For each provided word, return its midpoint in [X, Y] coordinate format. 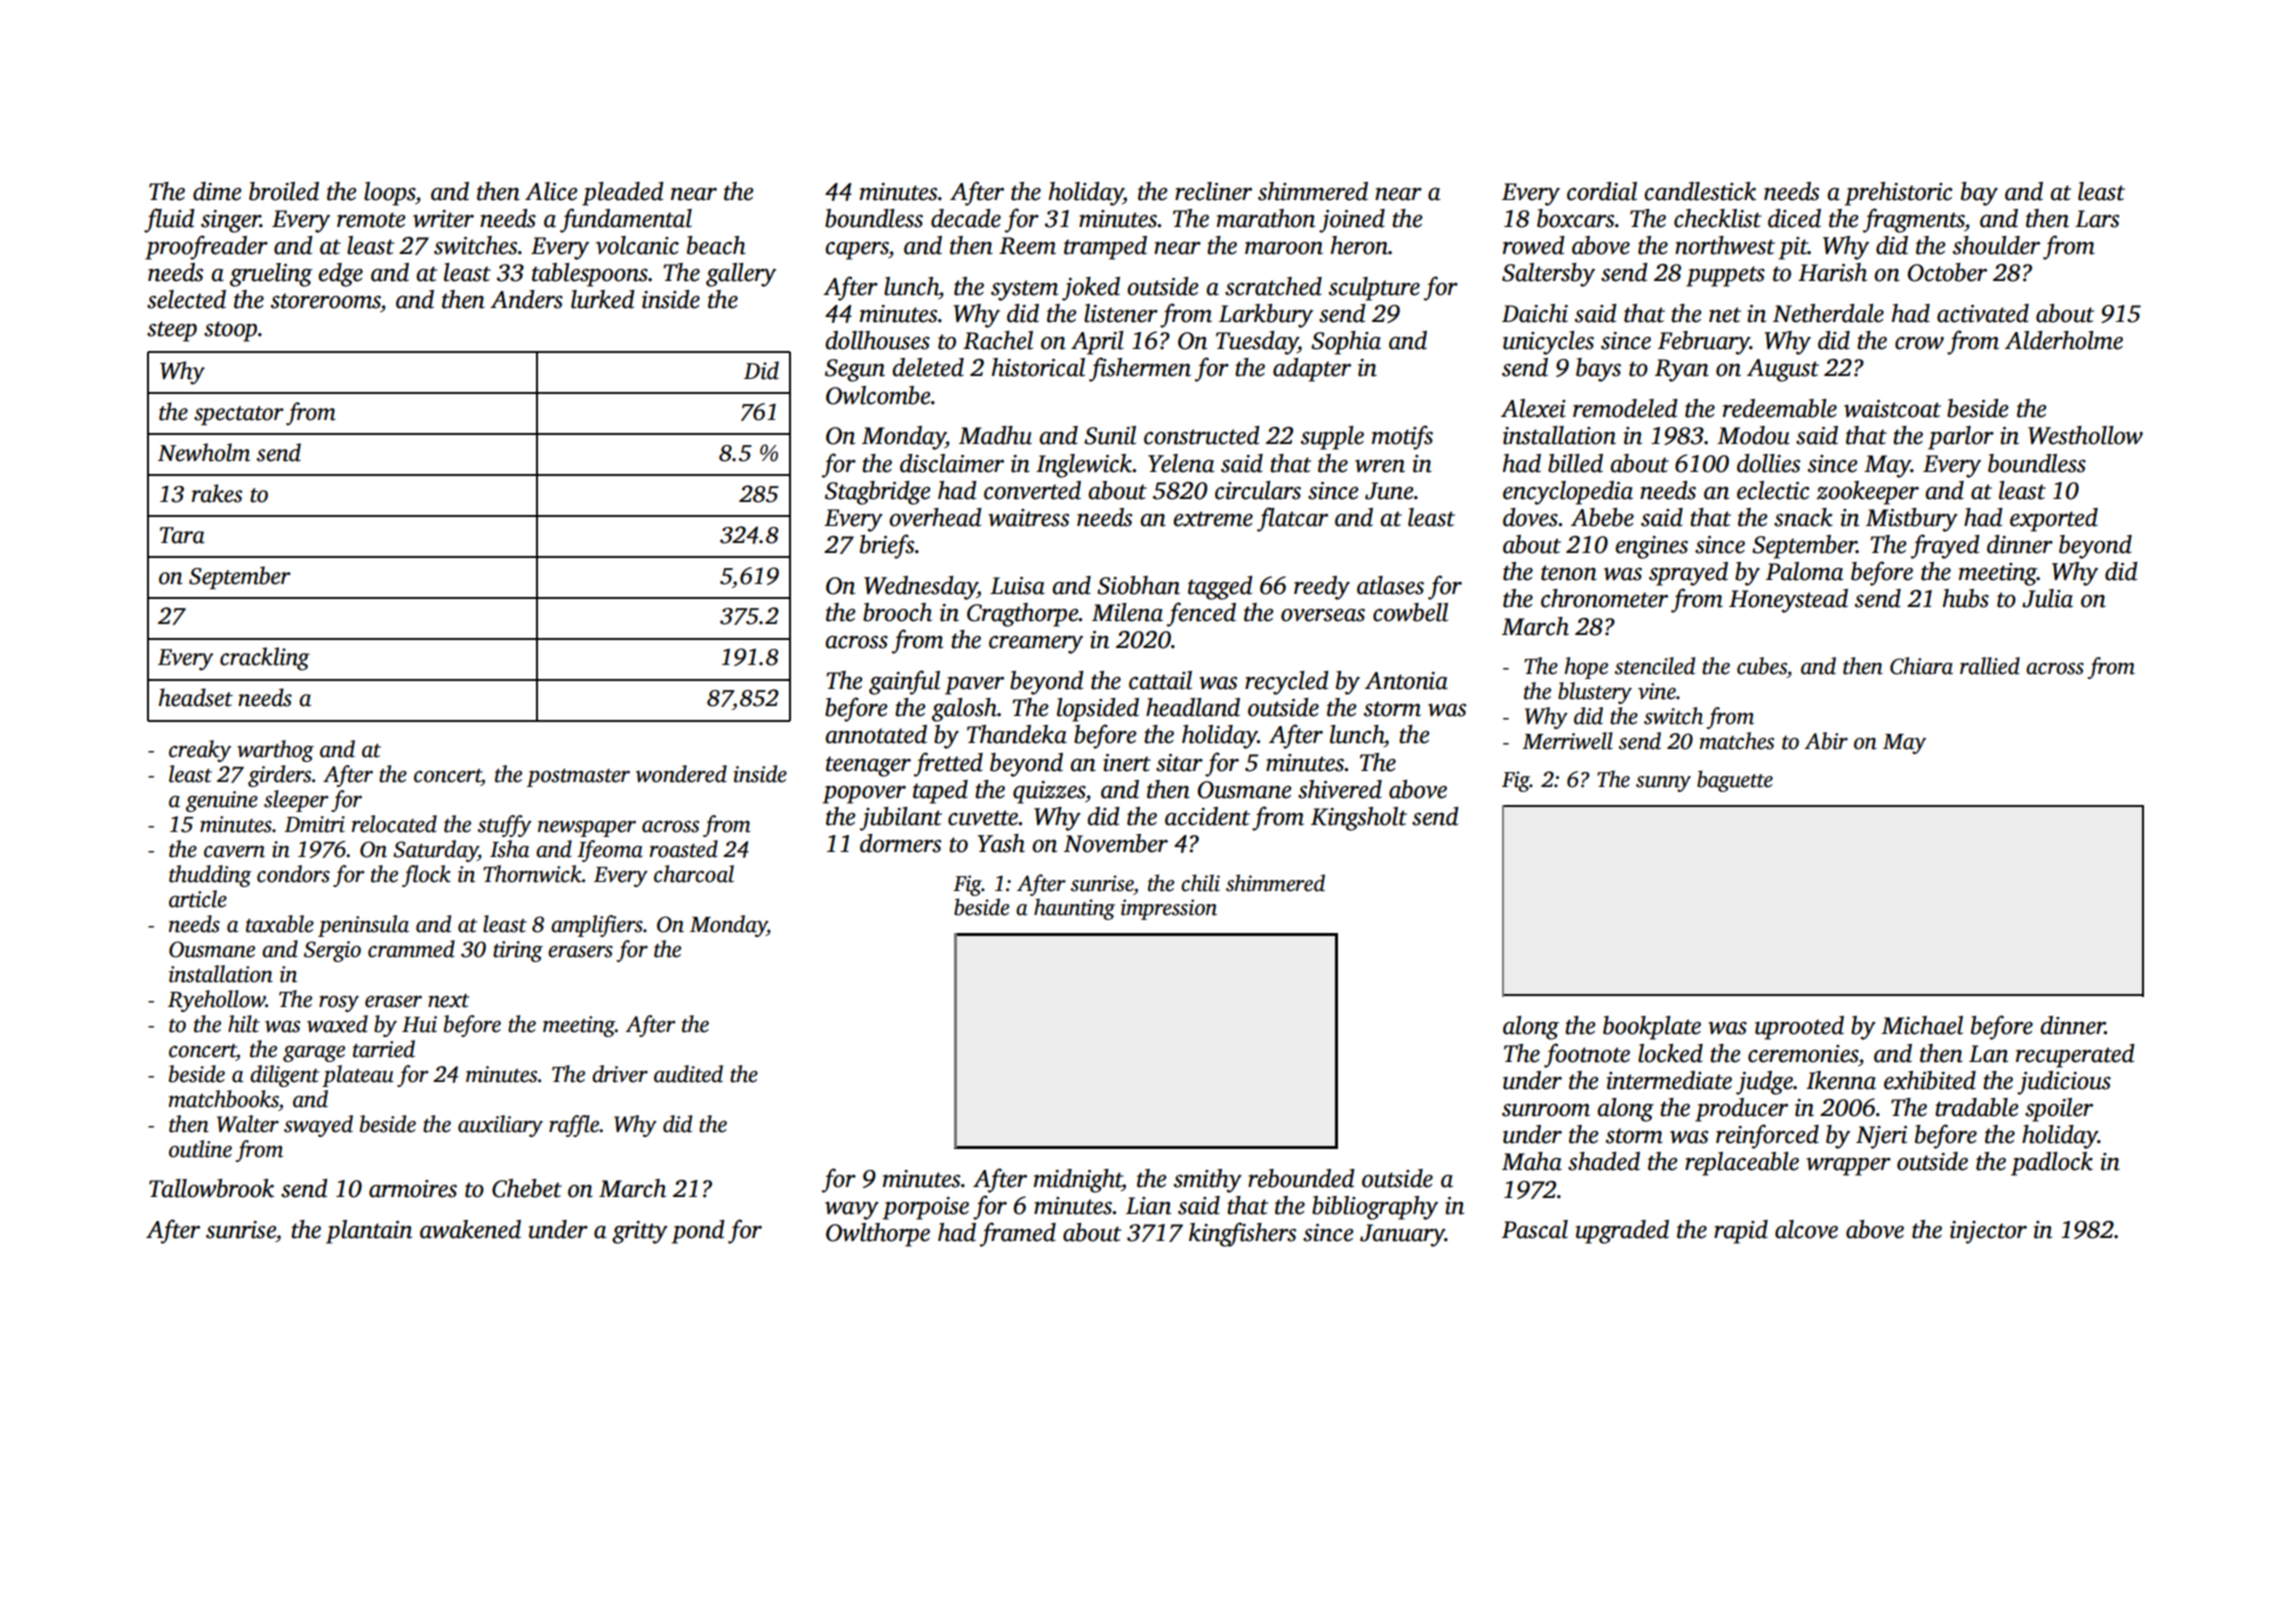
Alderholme [2064, 340]
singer [230, 221]
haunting [1074, 909]
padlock [2052, 1164]
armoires [413, 1189]
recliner [1213, 191]
